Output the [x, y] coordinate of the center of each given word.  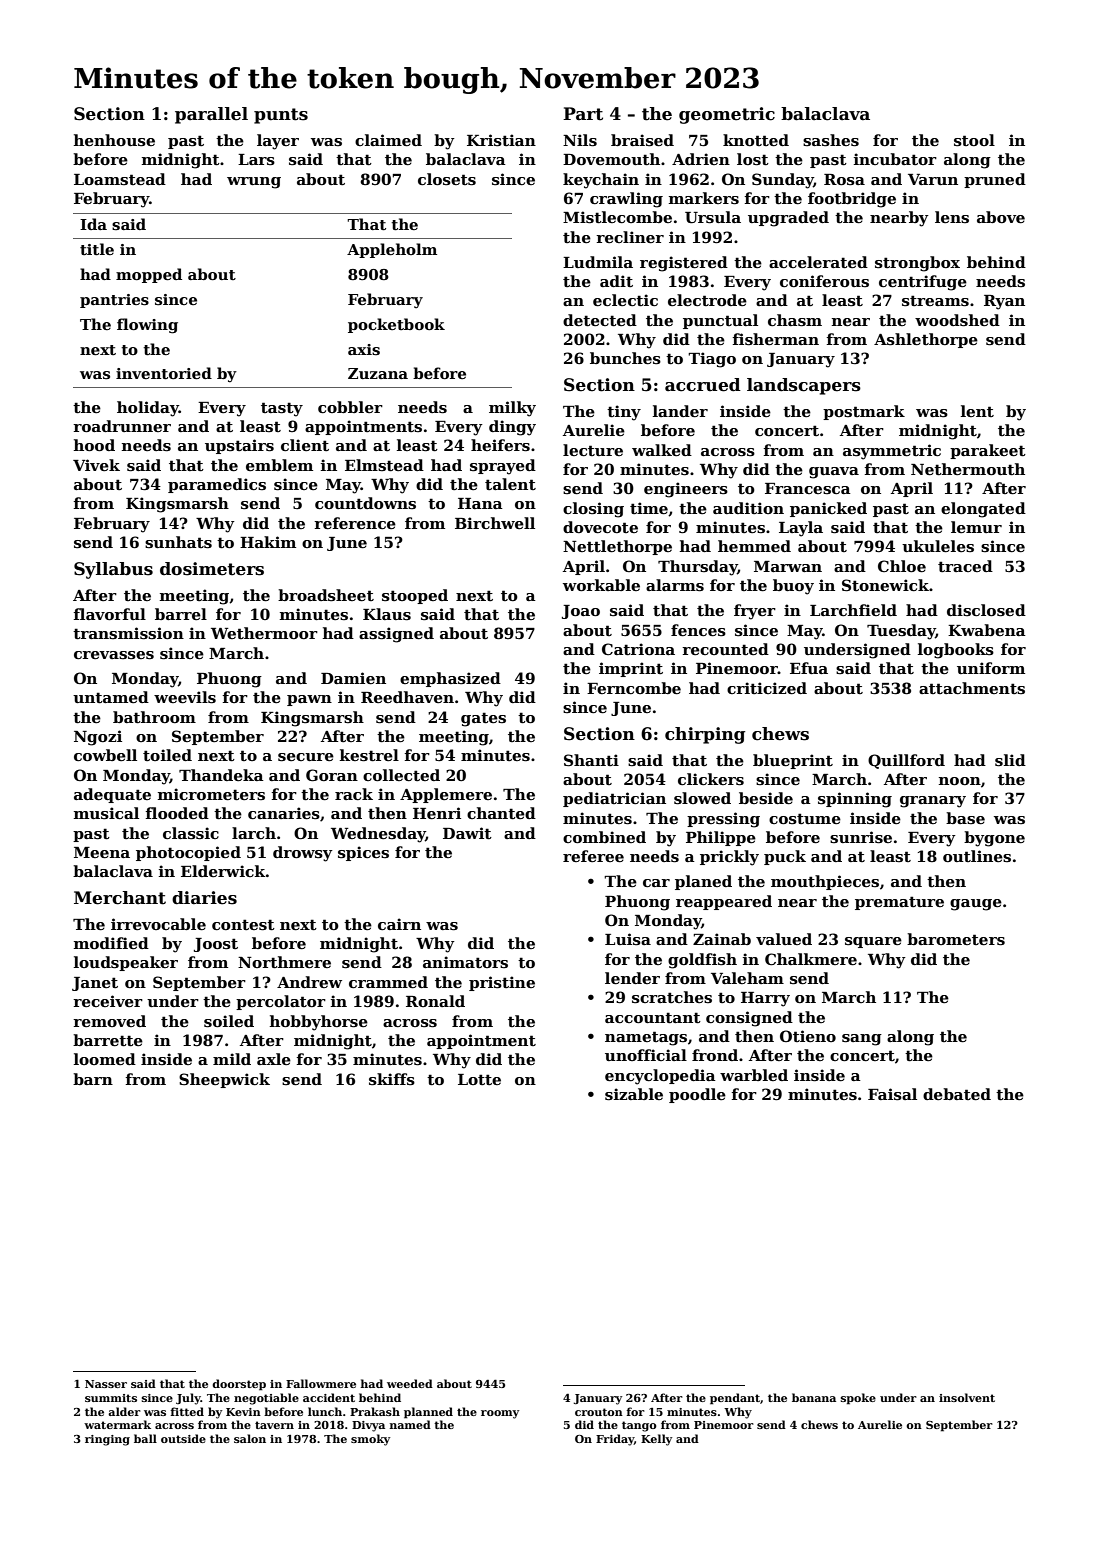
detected [600, 320]
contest [243, 924]
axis [364, 349]
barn [93, 1079]
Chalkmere [811, 959]
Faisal [892, 1094]
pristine [502, 983]
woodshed [957, 320]
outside [183, 1438]
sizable [634, 1094]
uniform [991, 668]
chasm [795, 320]
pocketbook [396, 325]
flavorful [110, 614]
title [97, 249]
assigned [396, 635]
